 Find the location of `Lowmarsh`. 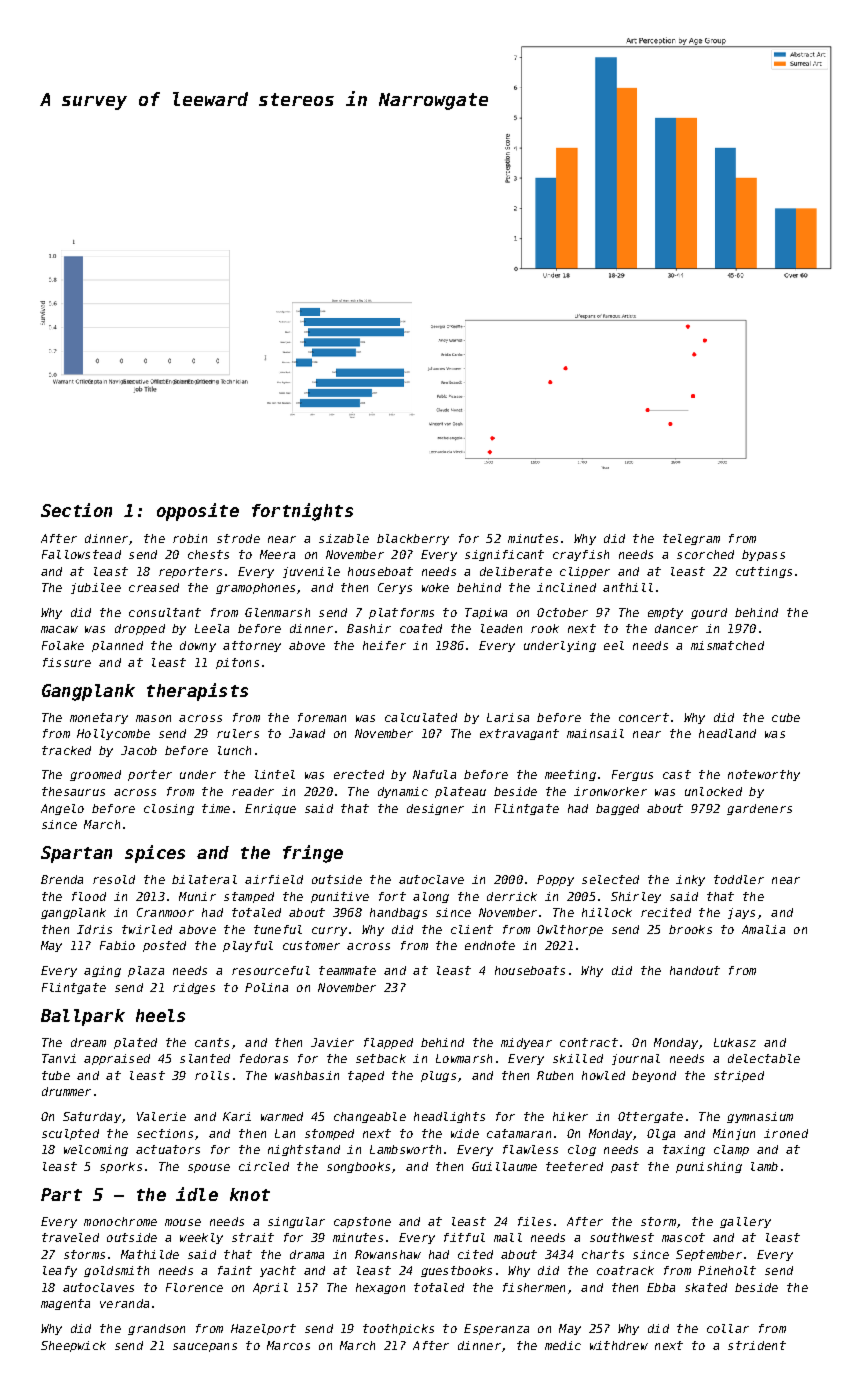

Lowmarsh is located at coordinates (464, 1058).
